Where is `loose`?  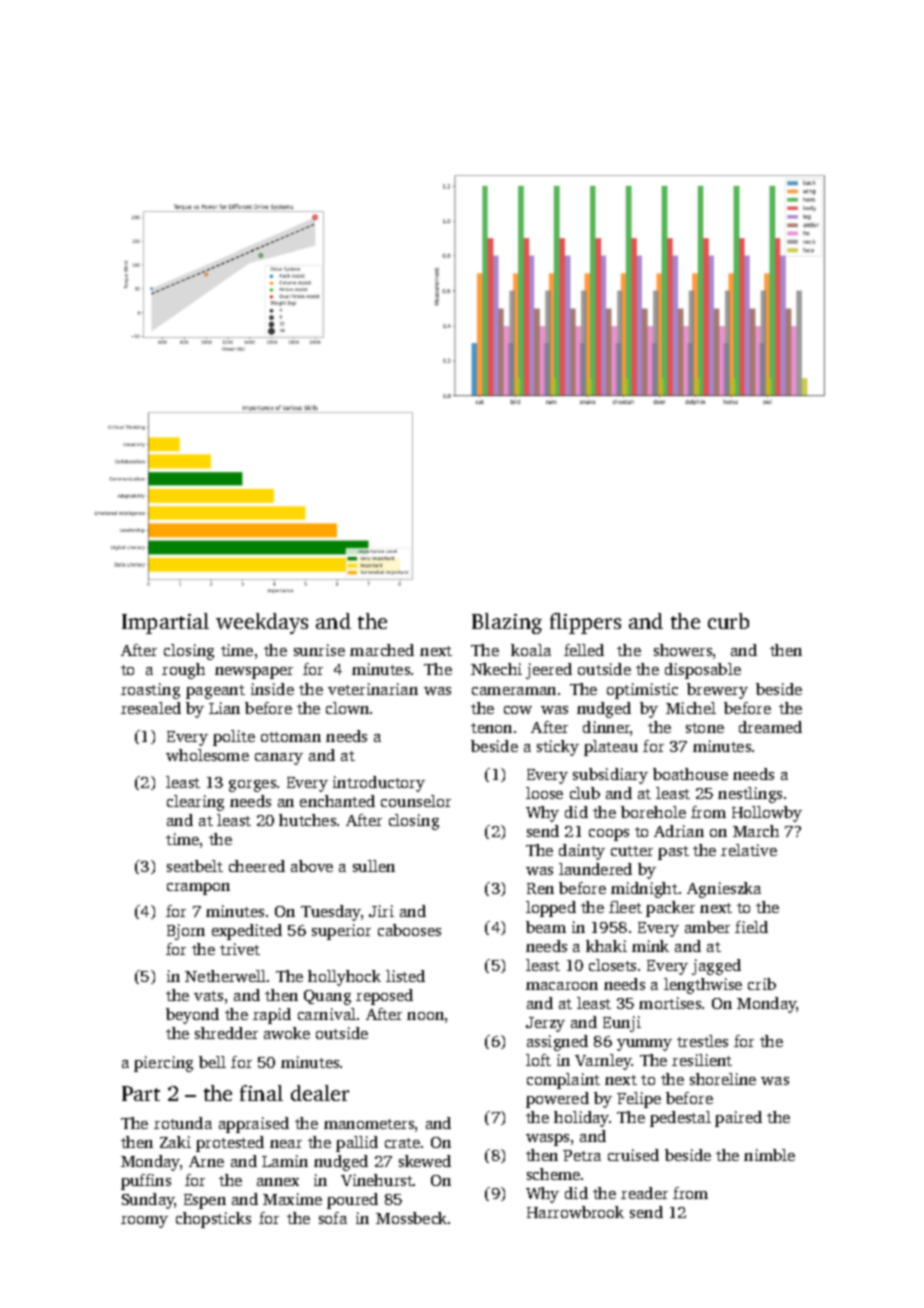 loose is located at coordinates (544, 793).
